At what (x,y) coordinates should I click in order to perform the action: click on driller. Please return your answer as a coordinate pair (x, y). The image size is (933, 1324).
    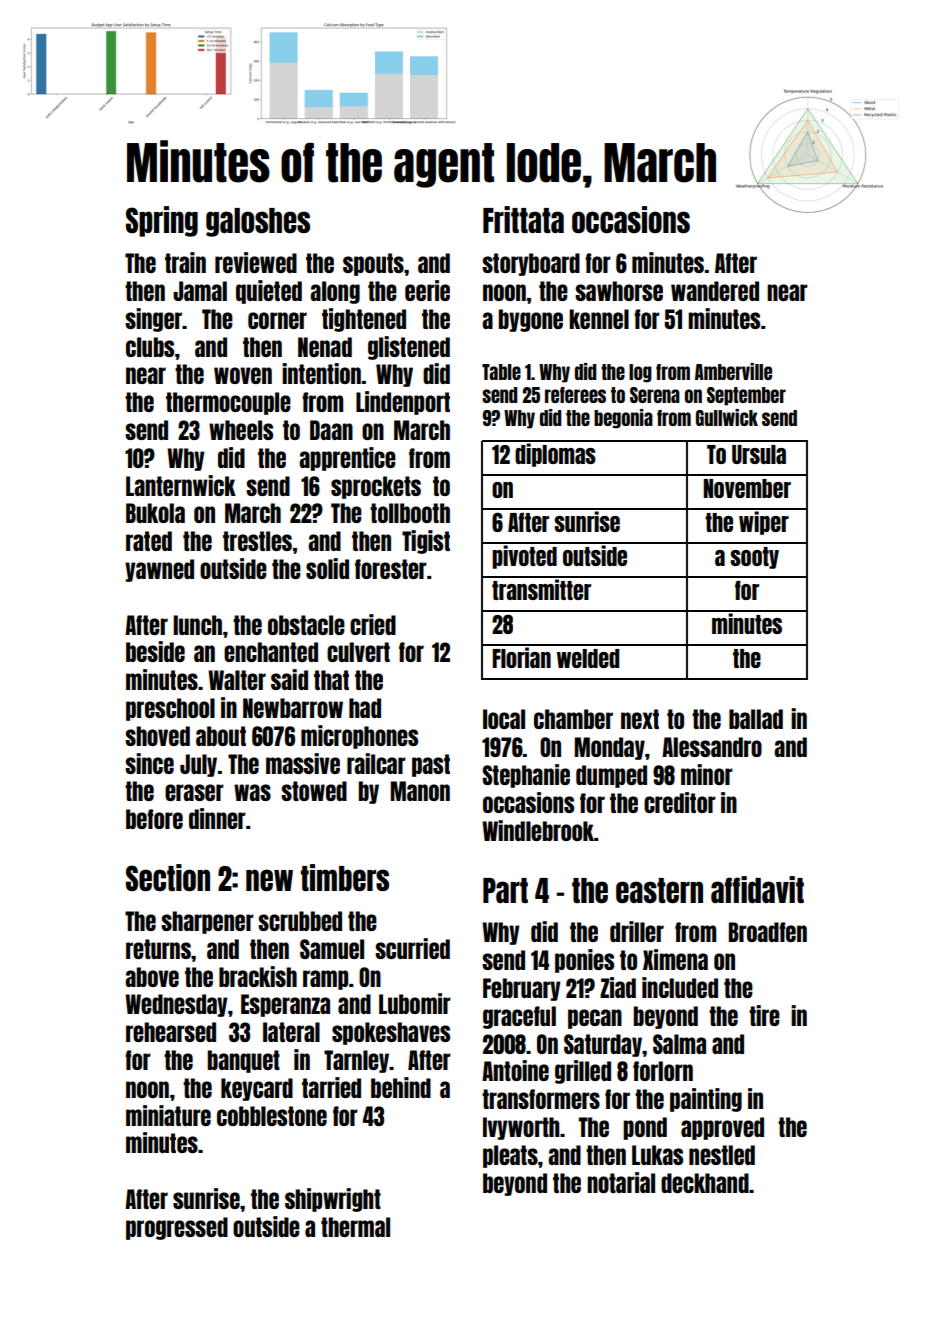
    Looking at the image, I should click on (637, 931).
